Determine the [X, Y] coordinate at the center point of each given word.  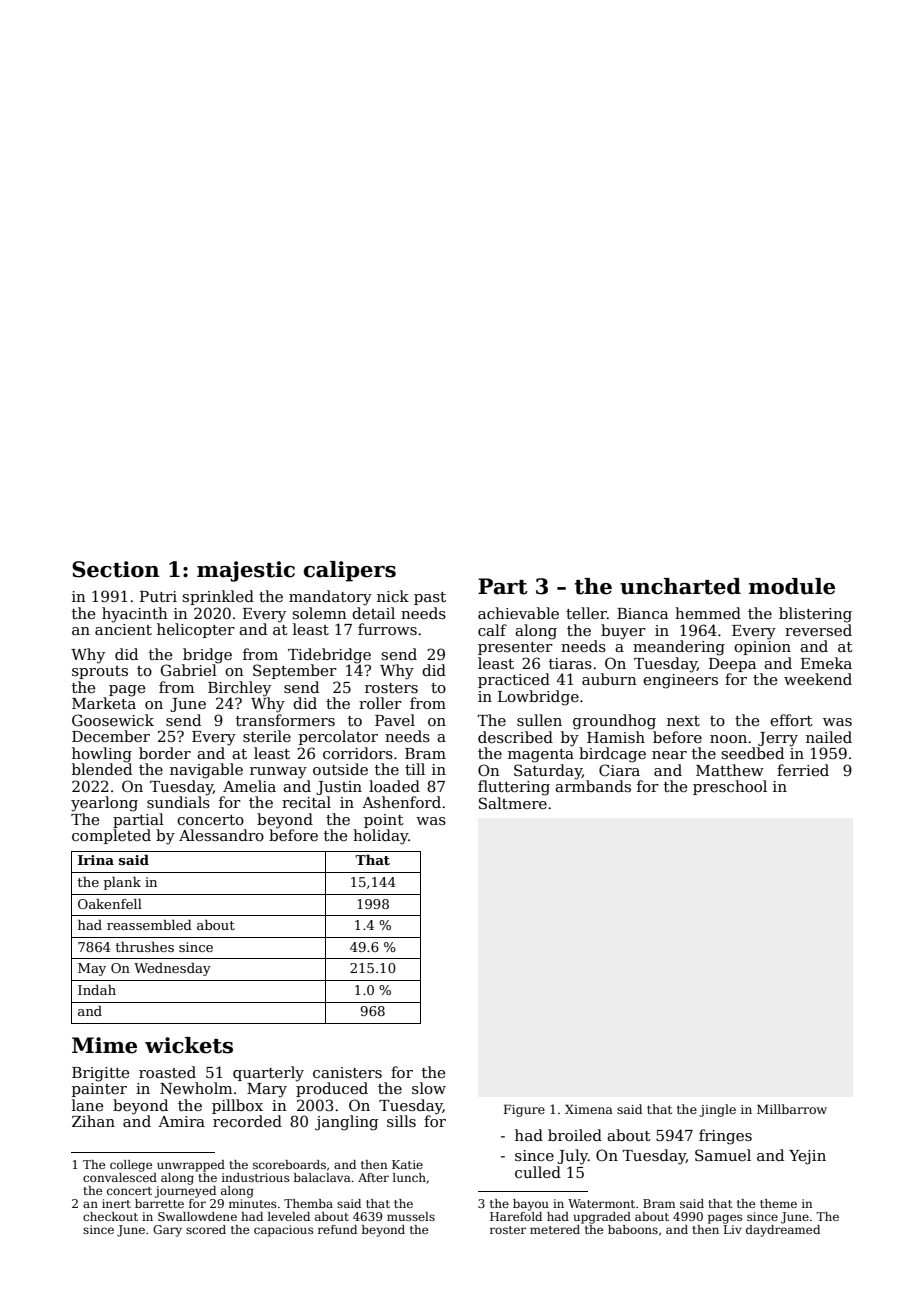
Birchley [239, 689]
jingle [717, 1110]
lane [87, 1105]
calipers [350, 571]
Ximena [589, 1109]
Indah [97, 990]
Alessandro [221, 835]
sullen [539, 720]
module [792, 586]
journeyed [185, 1192]
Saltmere [513, 803]
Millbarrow [792, 1109]
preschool [730, 787]
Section [115, 569]
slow [429, 1088]
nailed [829, 737]
